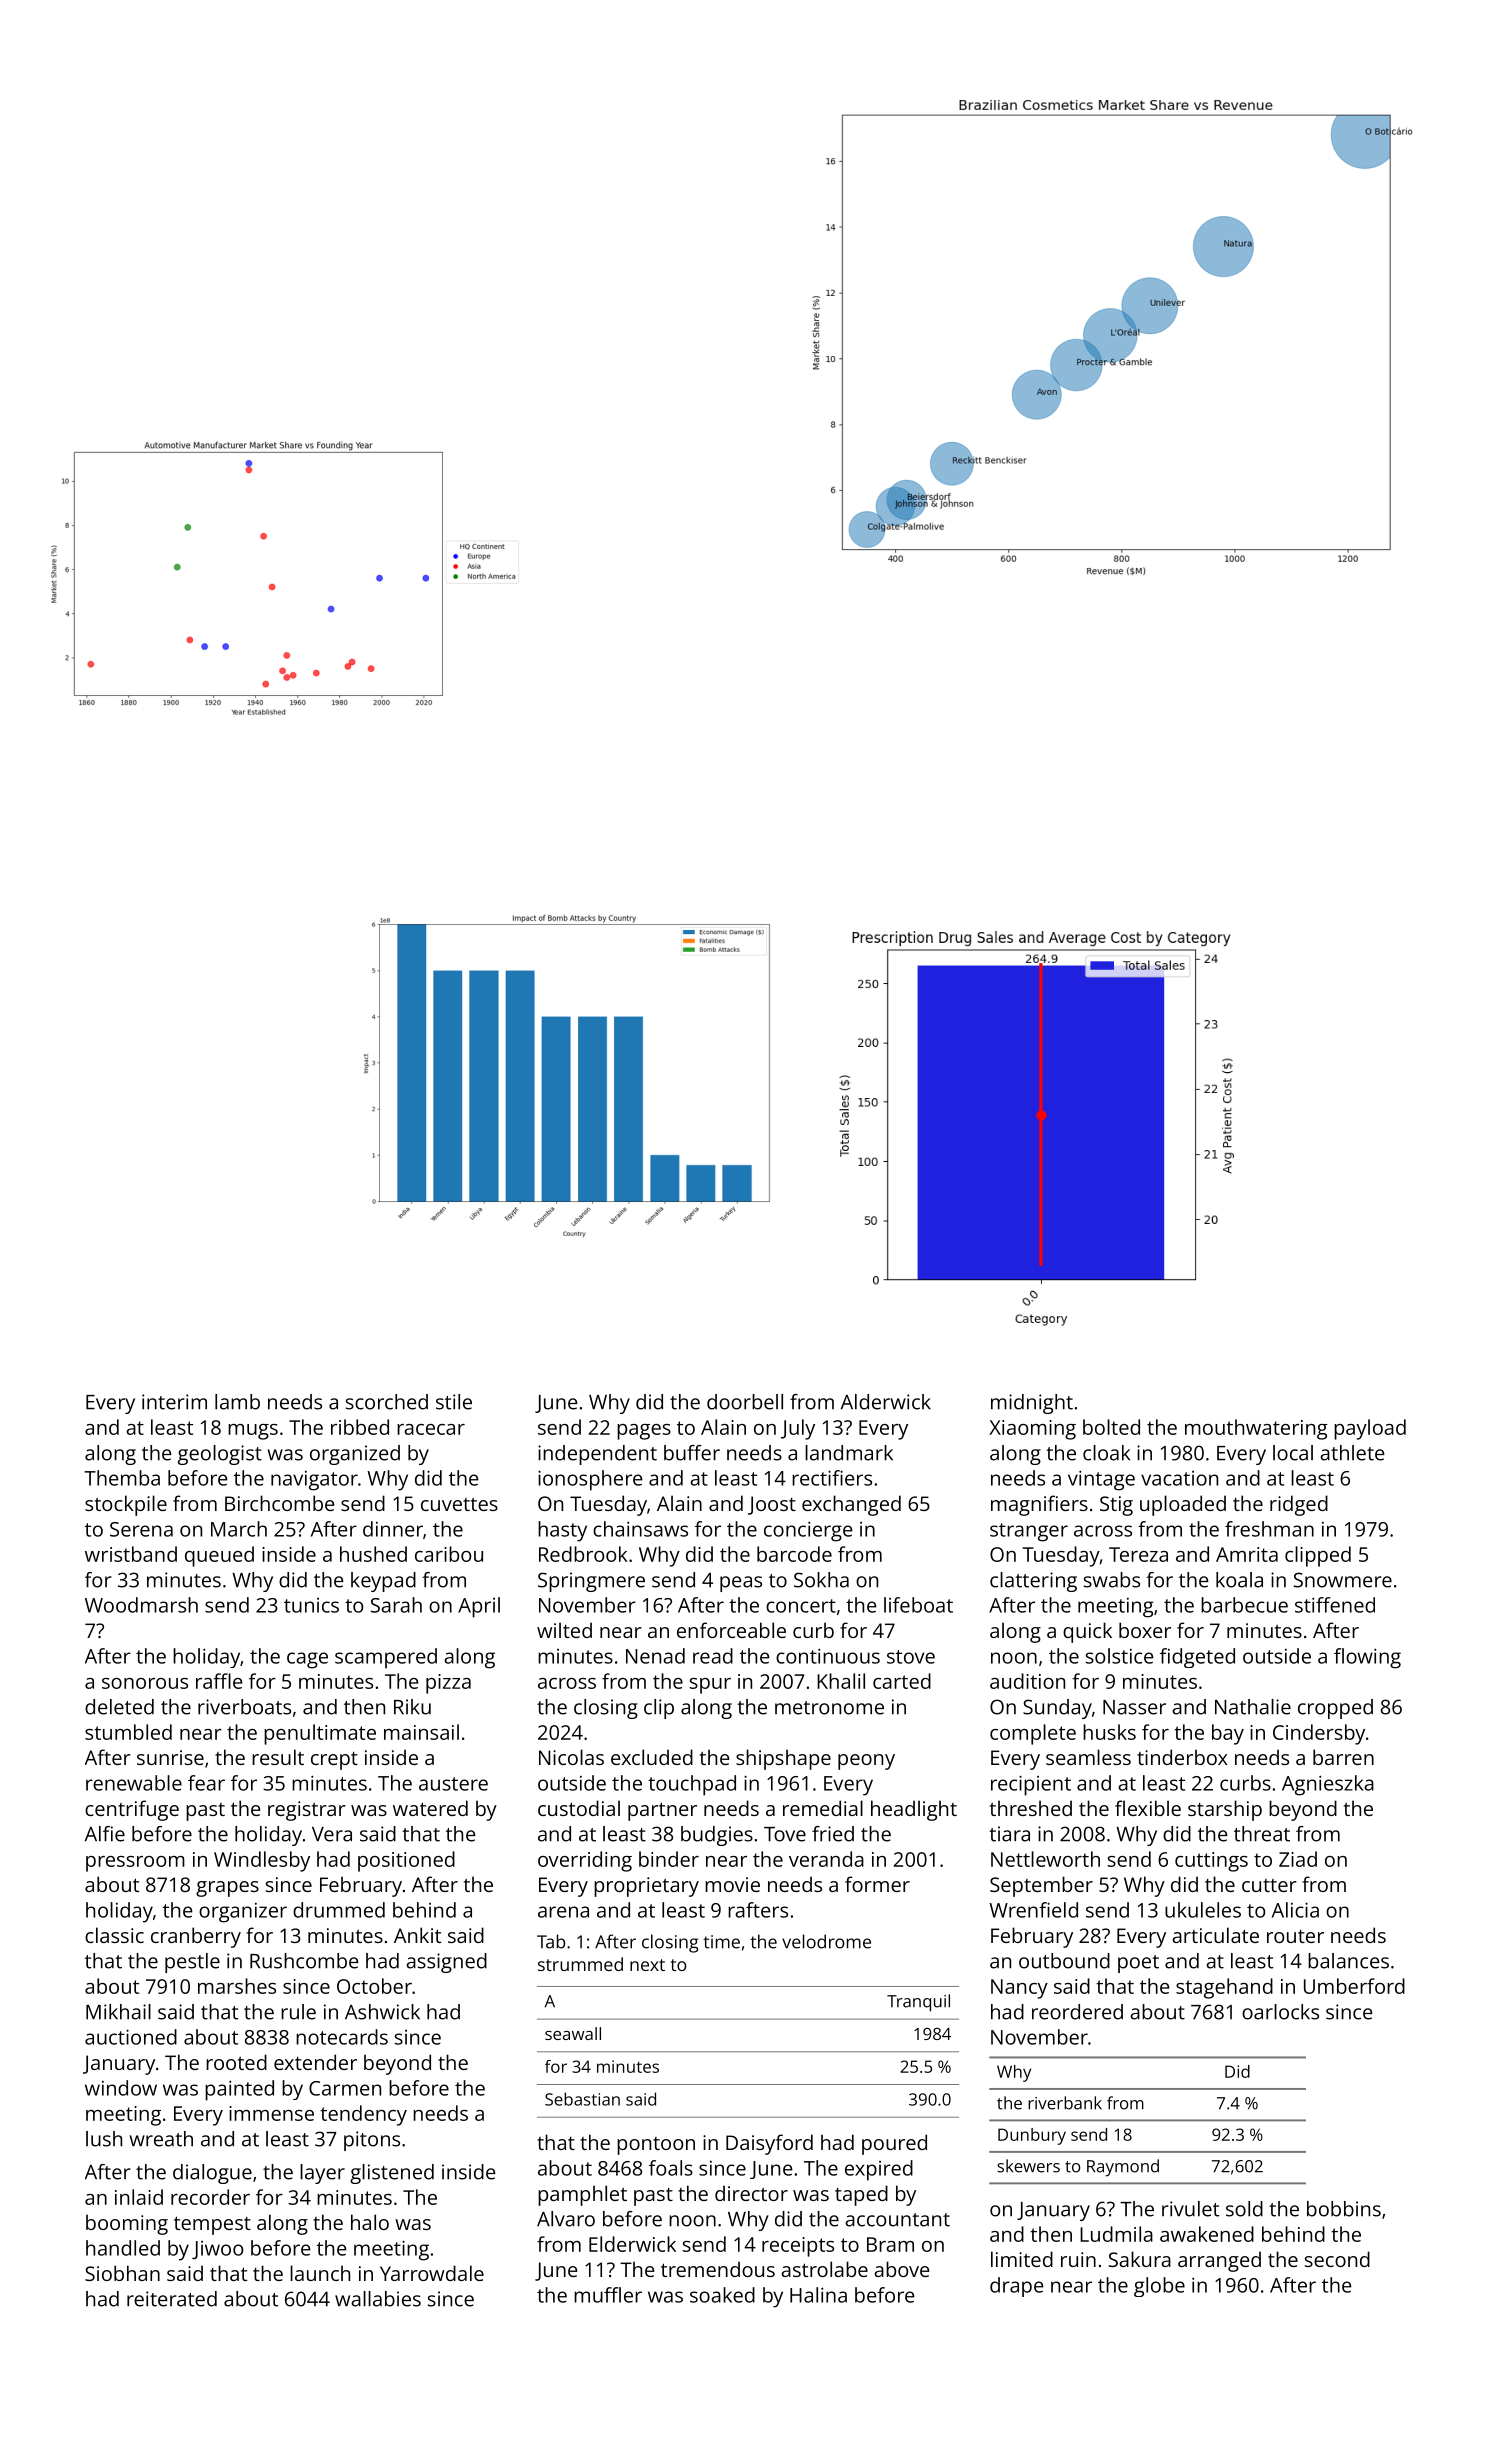 The height and width of the page is (2464, 1496). I want to click on threshed, so click(1031, 1808).
